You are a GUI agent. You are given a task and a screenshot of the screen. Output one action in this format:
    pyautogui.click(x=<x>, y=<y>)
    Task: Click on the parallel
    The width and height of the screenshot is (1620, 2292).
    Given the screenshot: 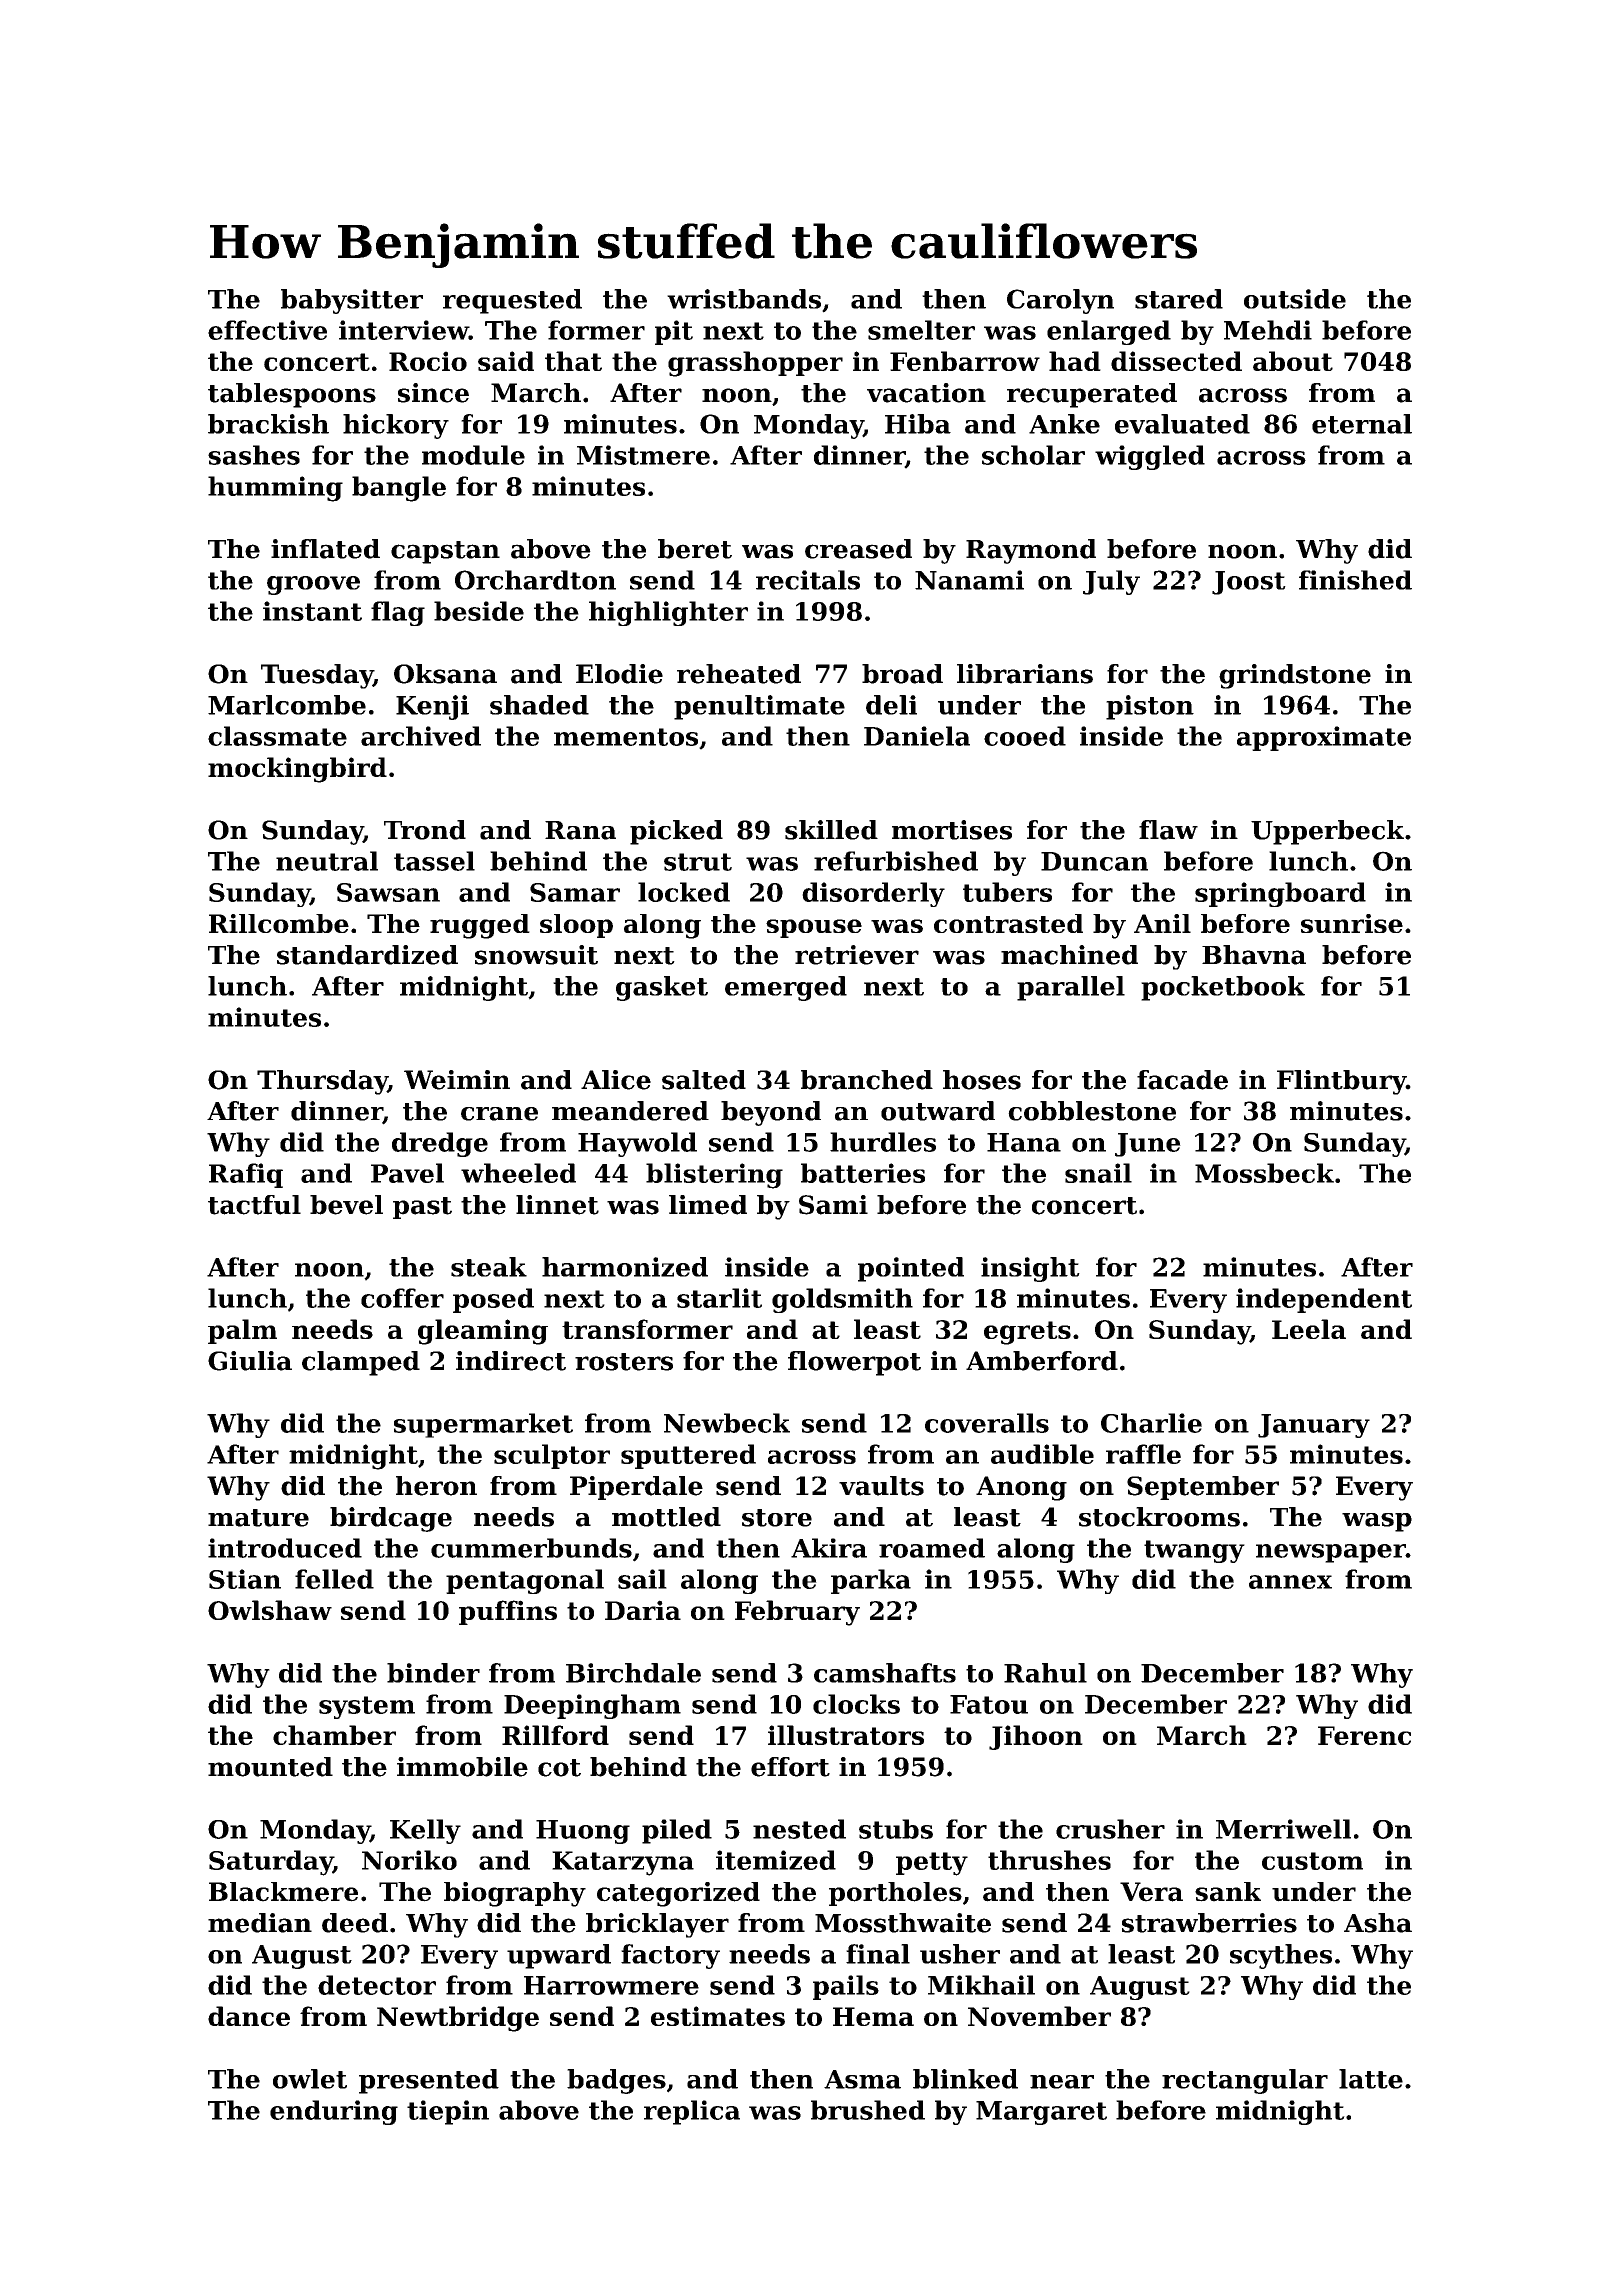 What is the action you would take?
    pyautogui.click(x=1071, y=988)
